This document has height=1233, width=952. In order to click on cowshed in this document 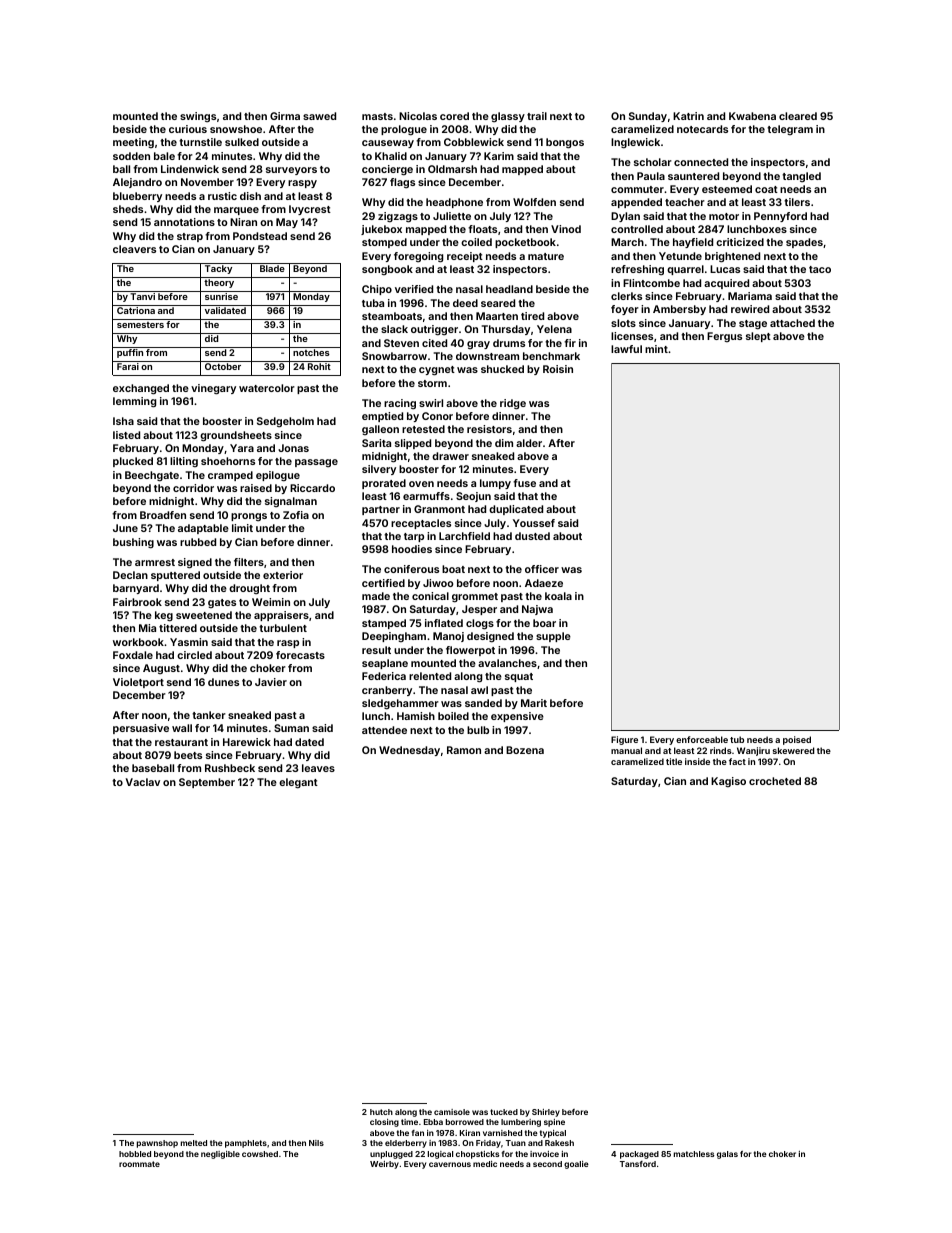, I will do `click(260, 1154)`.
